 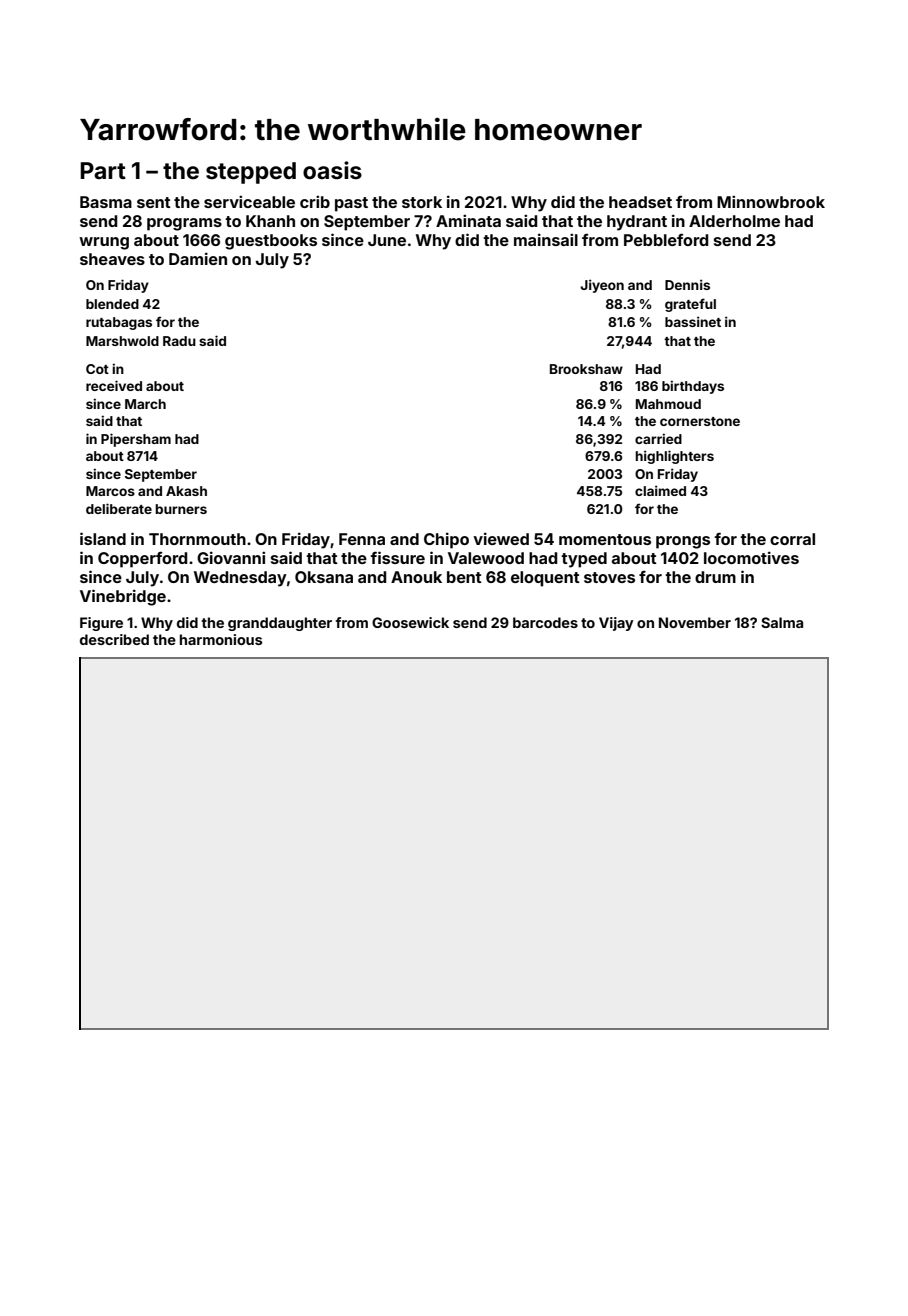 What do you see at coordinates (771, 201) in the screenshot?
I see `Minnowbrook` at bounding box center [771, 201].
